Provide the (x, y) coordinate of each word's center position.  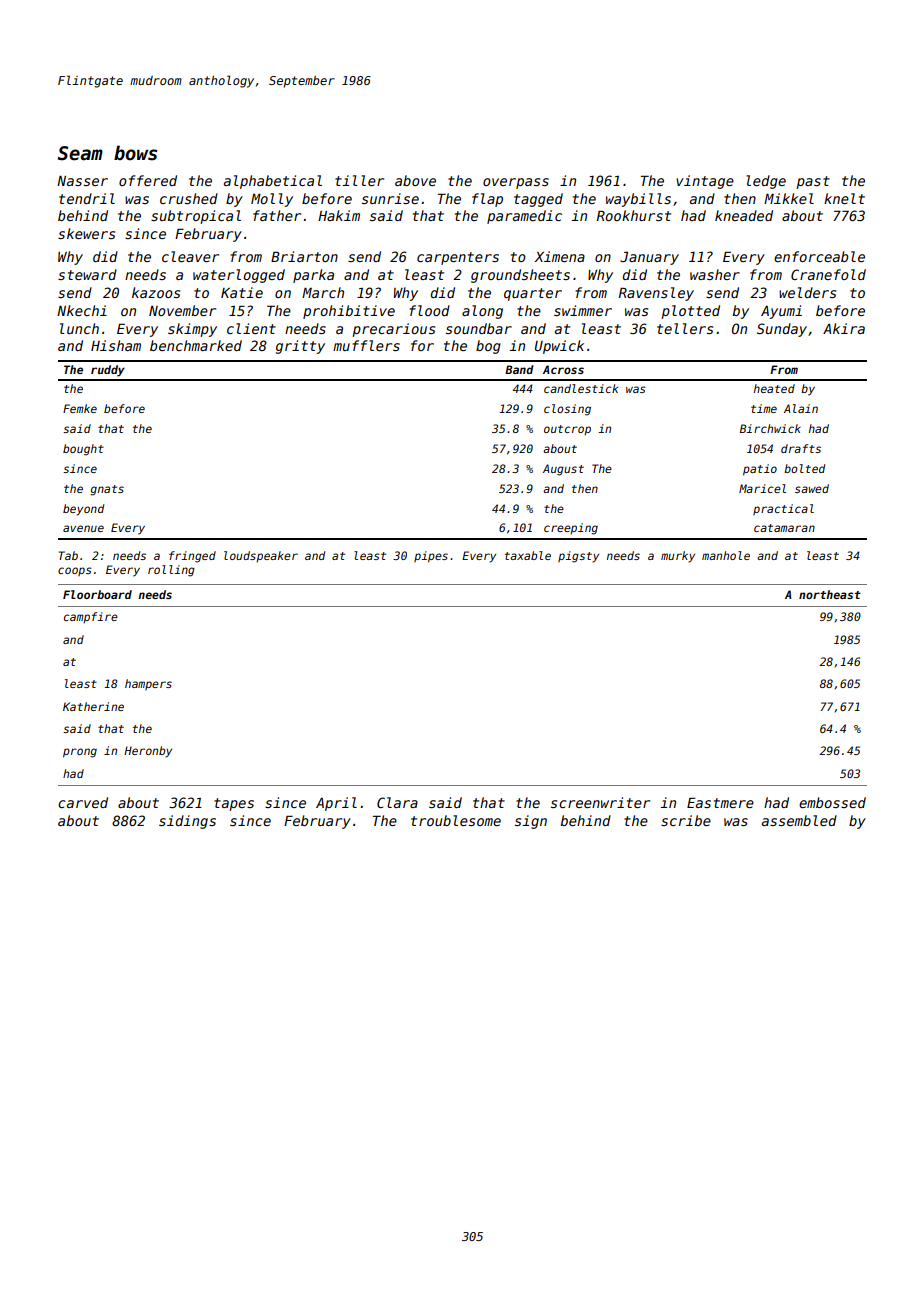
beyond (83, 510)
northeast (830, 594)
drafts (801, 448)
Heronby (148, 752)
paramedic (524, 217)
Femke (80, 408)
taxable (528, 555)
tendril (87, 198)
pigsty (578, 557)
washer (715, 274)
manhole (726, 555)
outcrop (567, 430)
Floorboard (97, 594)
